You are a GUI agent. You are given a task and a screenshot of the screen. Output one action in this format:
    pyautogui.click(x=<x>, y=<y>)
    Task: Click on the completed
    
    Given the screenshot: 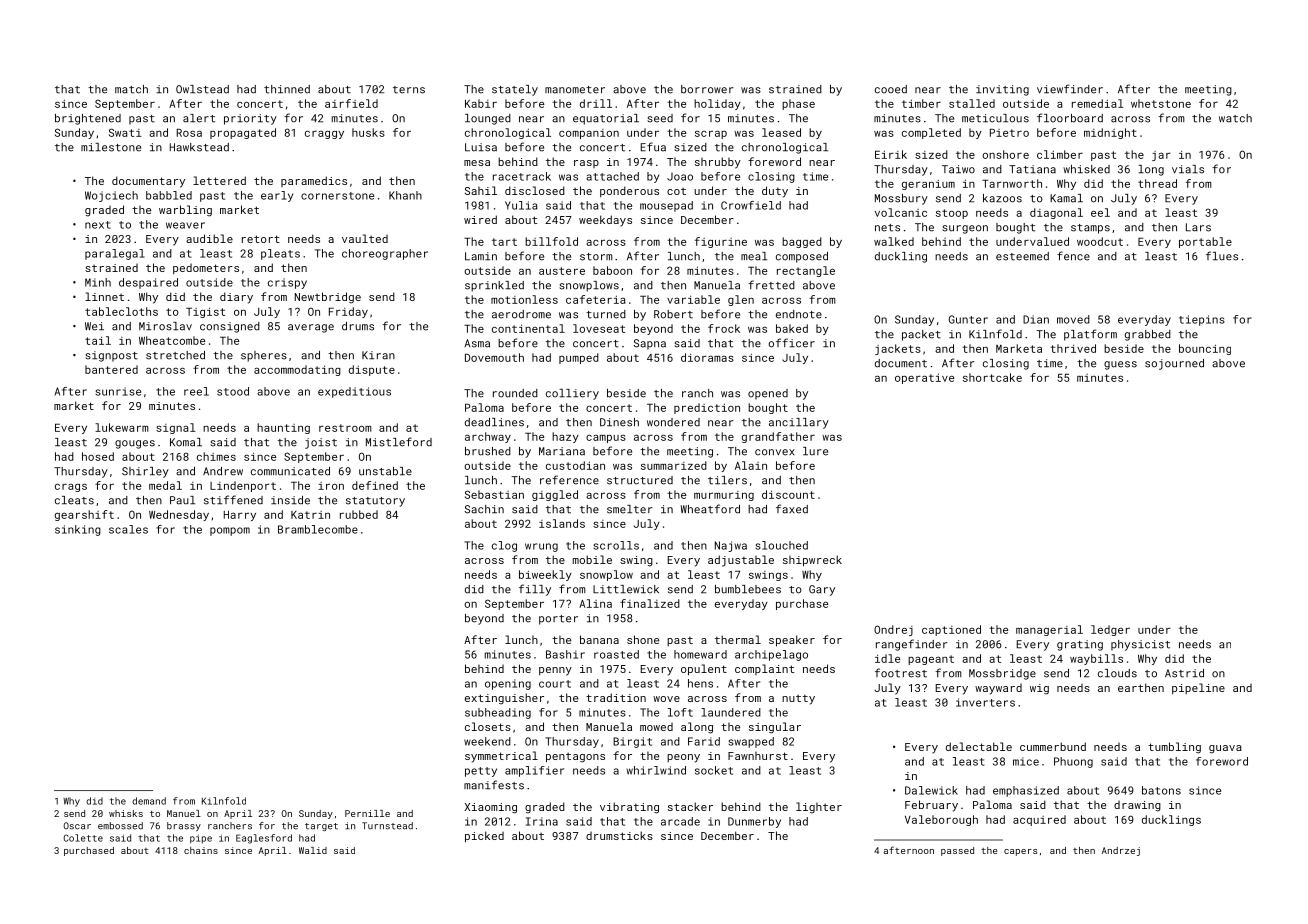 What is the action you would take?
    pyautogui.click(x=931, y=133)
